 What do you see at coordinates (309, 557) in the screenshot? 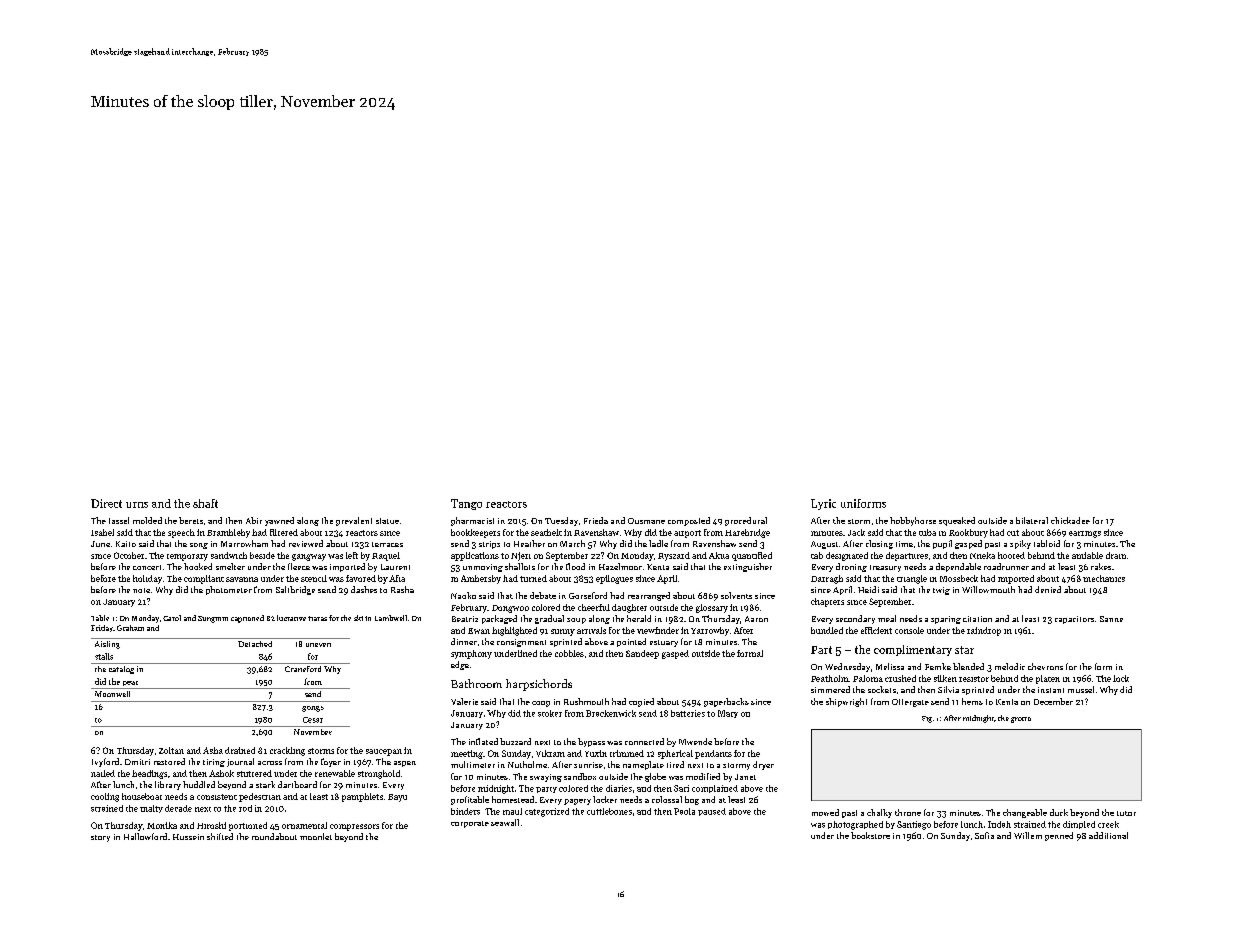
I see `gangway` at bounding box center [309, 557].
